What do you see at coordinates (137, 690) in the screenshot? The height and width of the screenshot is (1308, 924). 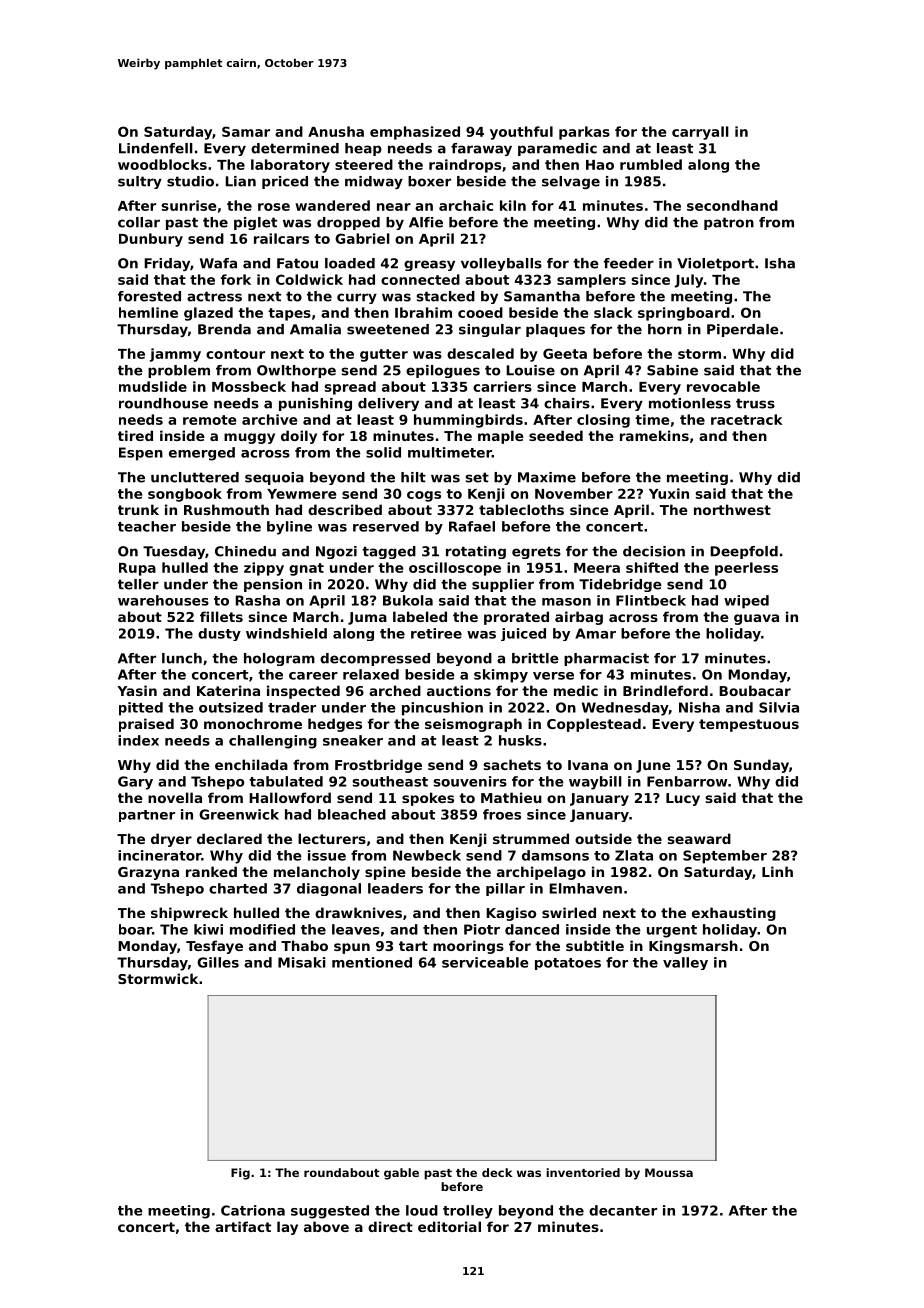 I see `Yasin` at bounding box center [137, 690].
